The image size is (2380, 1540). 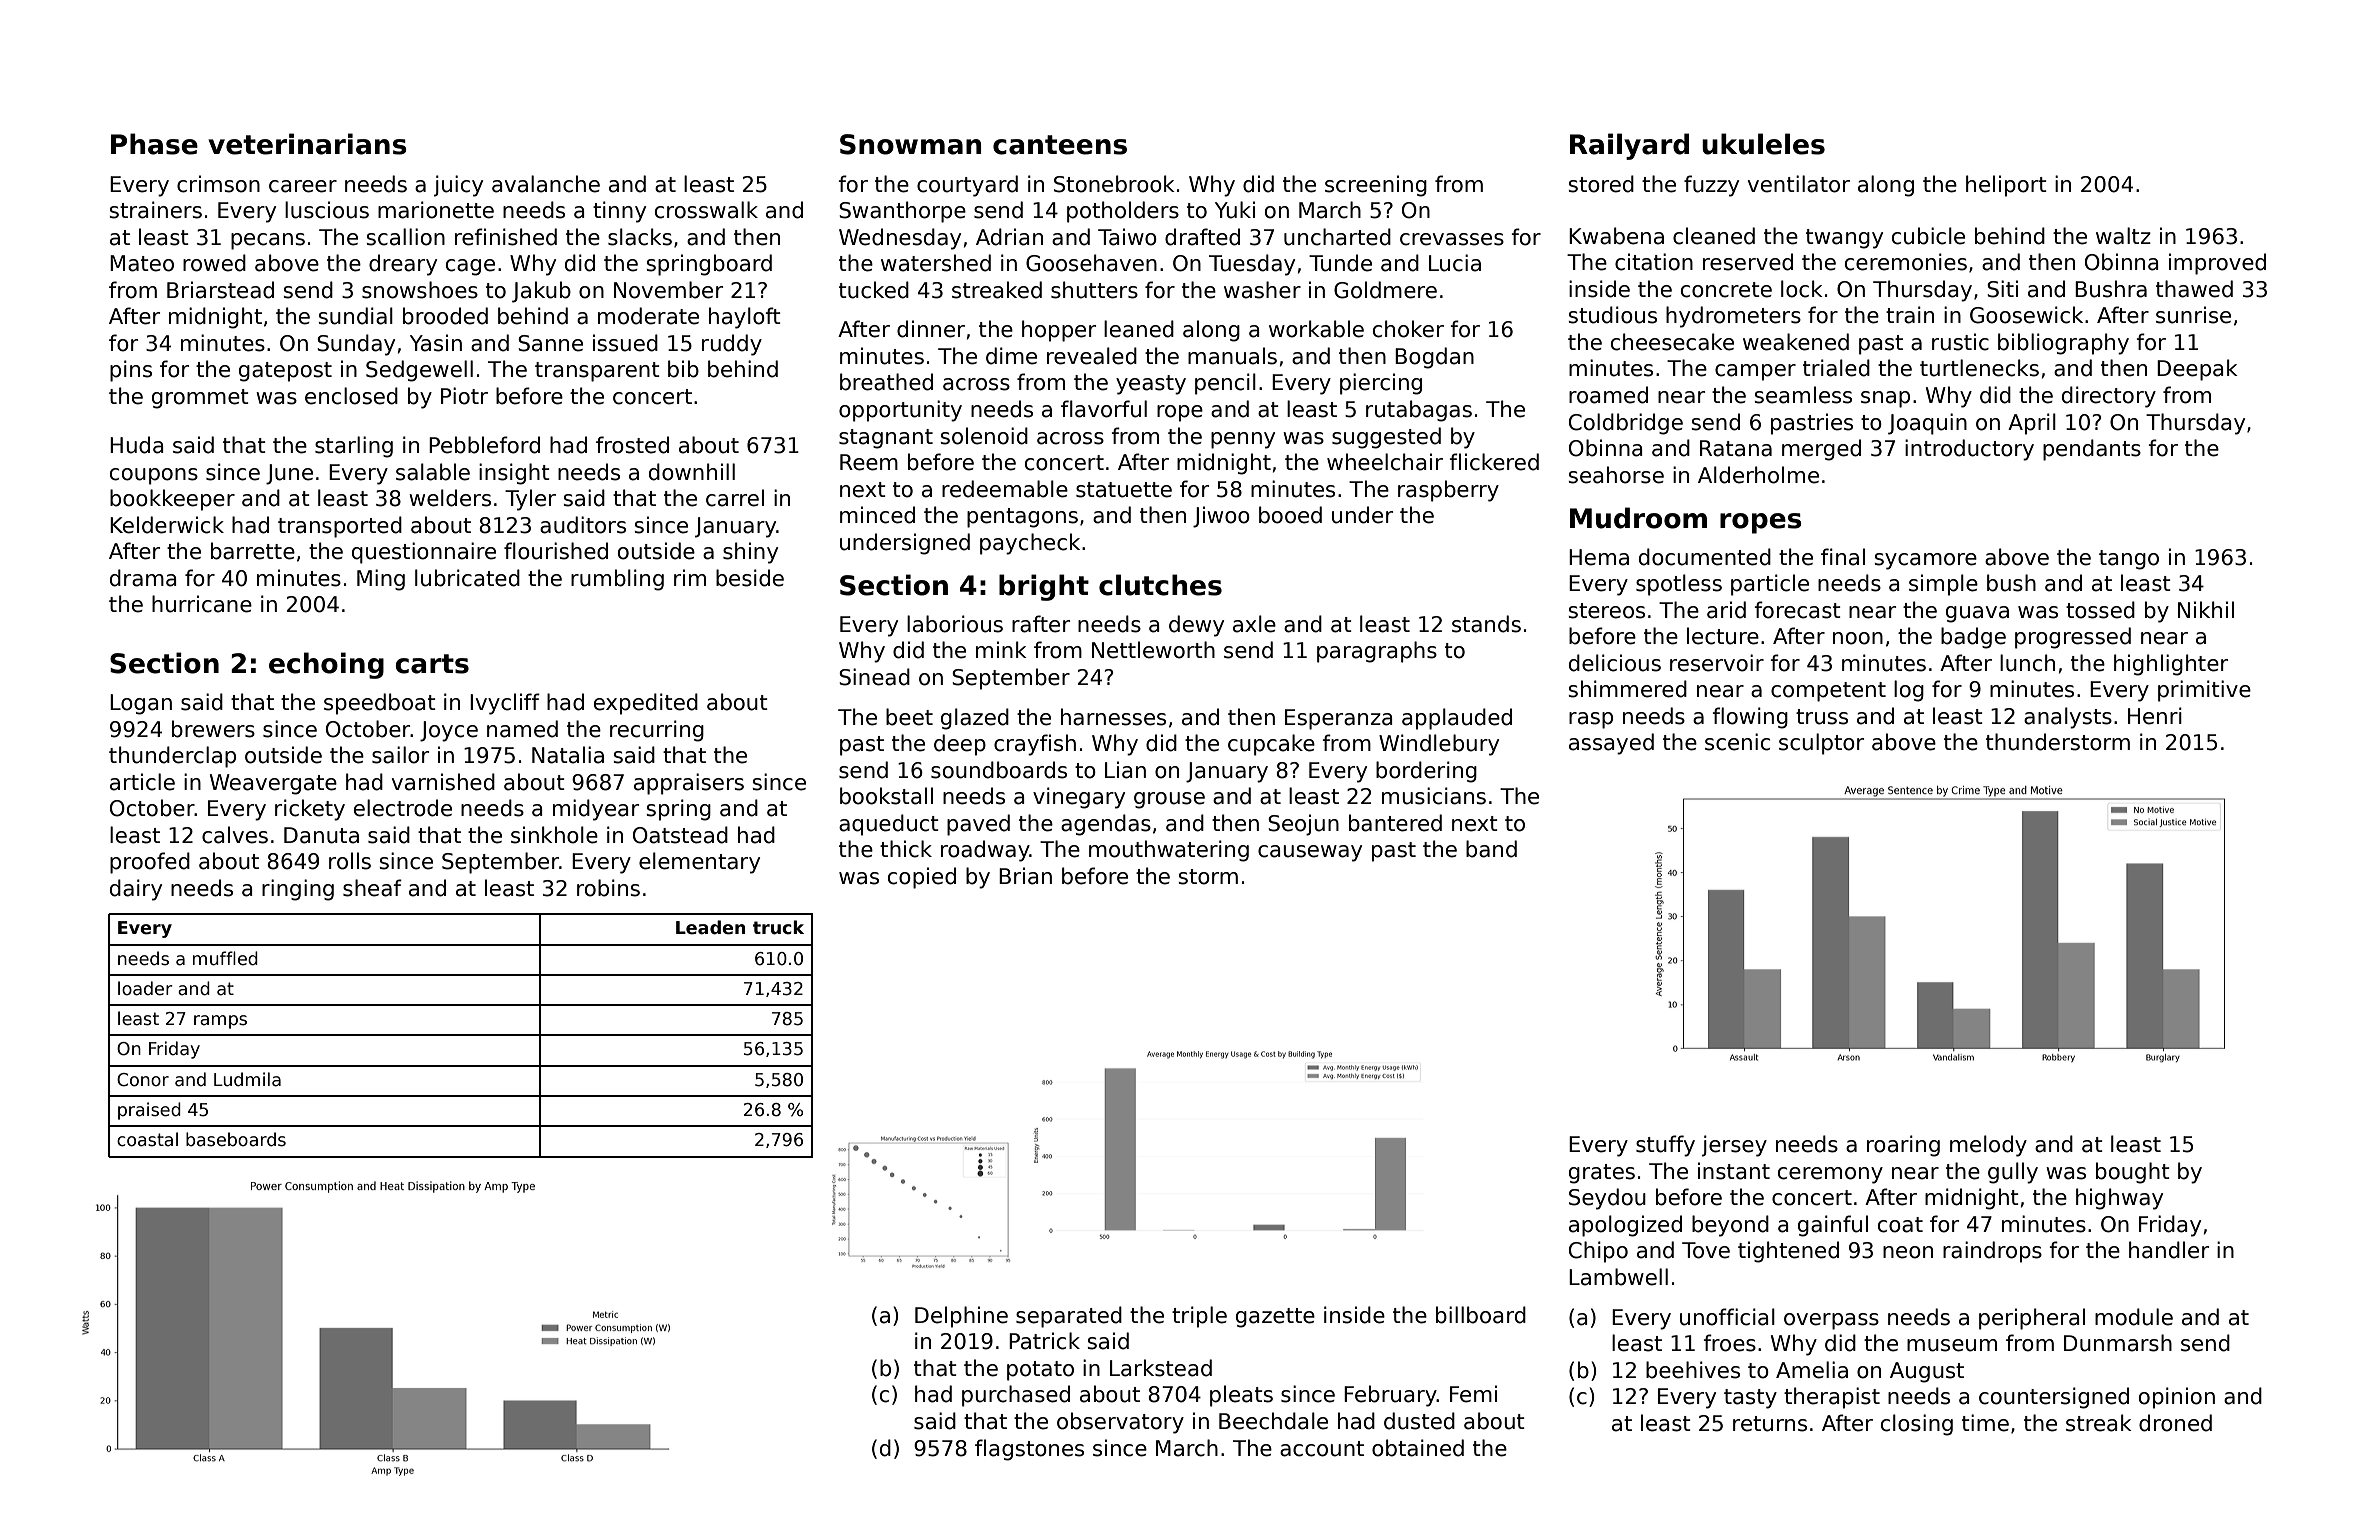 I want to click on carts, so click(x=432, y=664).
